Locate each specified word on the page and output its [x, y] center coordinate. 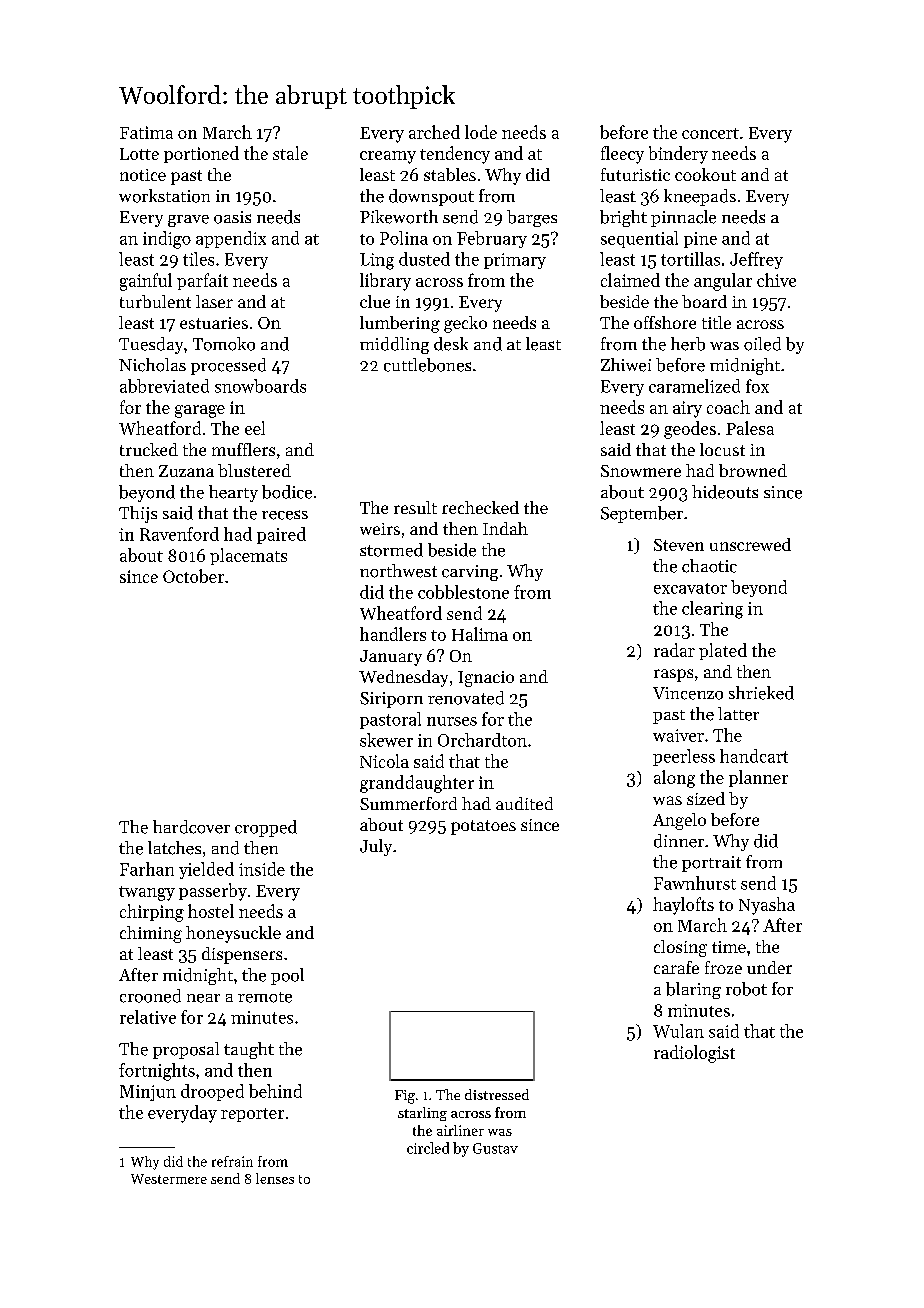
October [193, 576]
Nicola [384, 761]
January [391, 658]
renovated [466, 698]
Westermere [169, 1179]
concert [710, 133]
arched [434, 132]
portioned [201, 154]
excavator [690, 588]
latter [738, 714]
